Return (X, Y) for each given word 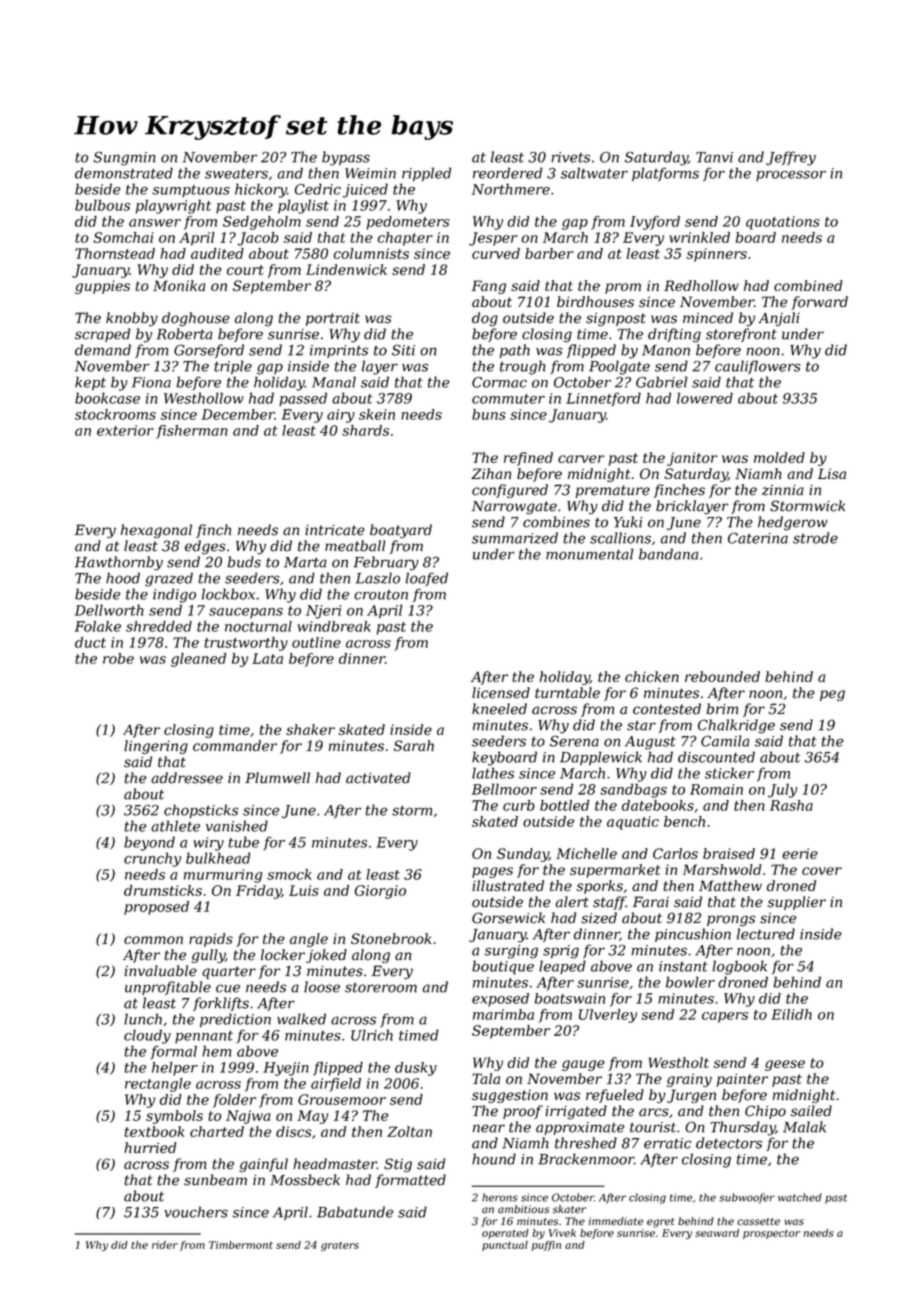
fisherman (192, 432)
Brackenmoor (586, 1159)
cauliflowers (758, 367)
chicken (652, 676)
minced (708, 318)
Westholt (679, 1062)
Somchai (123, 237)
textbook (154, 1131)
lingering (156, 747)
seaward (717, 1233)
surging (511, 952)
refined (528, 459)
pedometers (408, 223)
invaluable (160, 971)
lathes (493, 773)
